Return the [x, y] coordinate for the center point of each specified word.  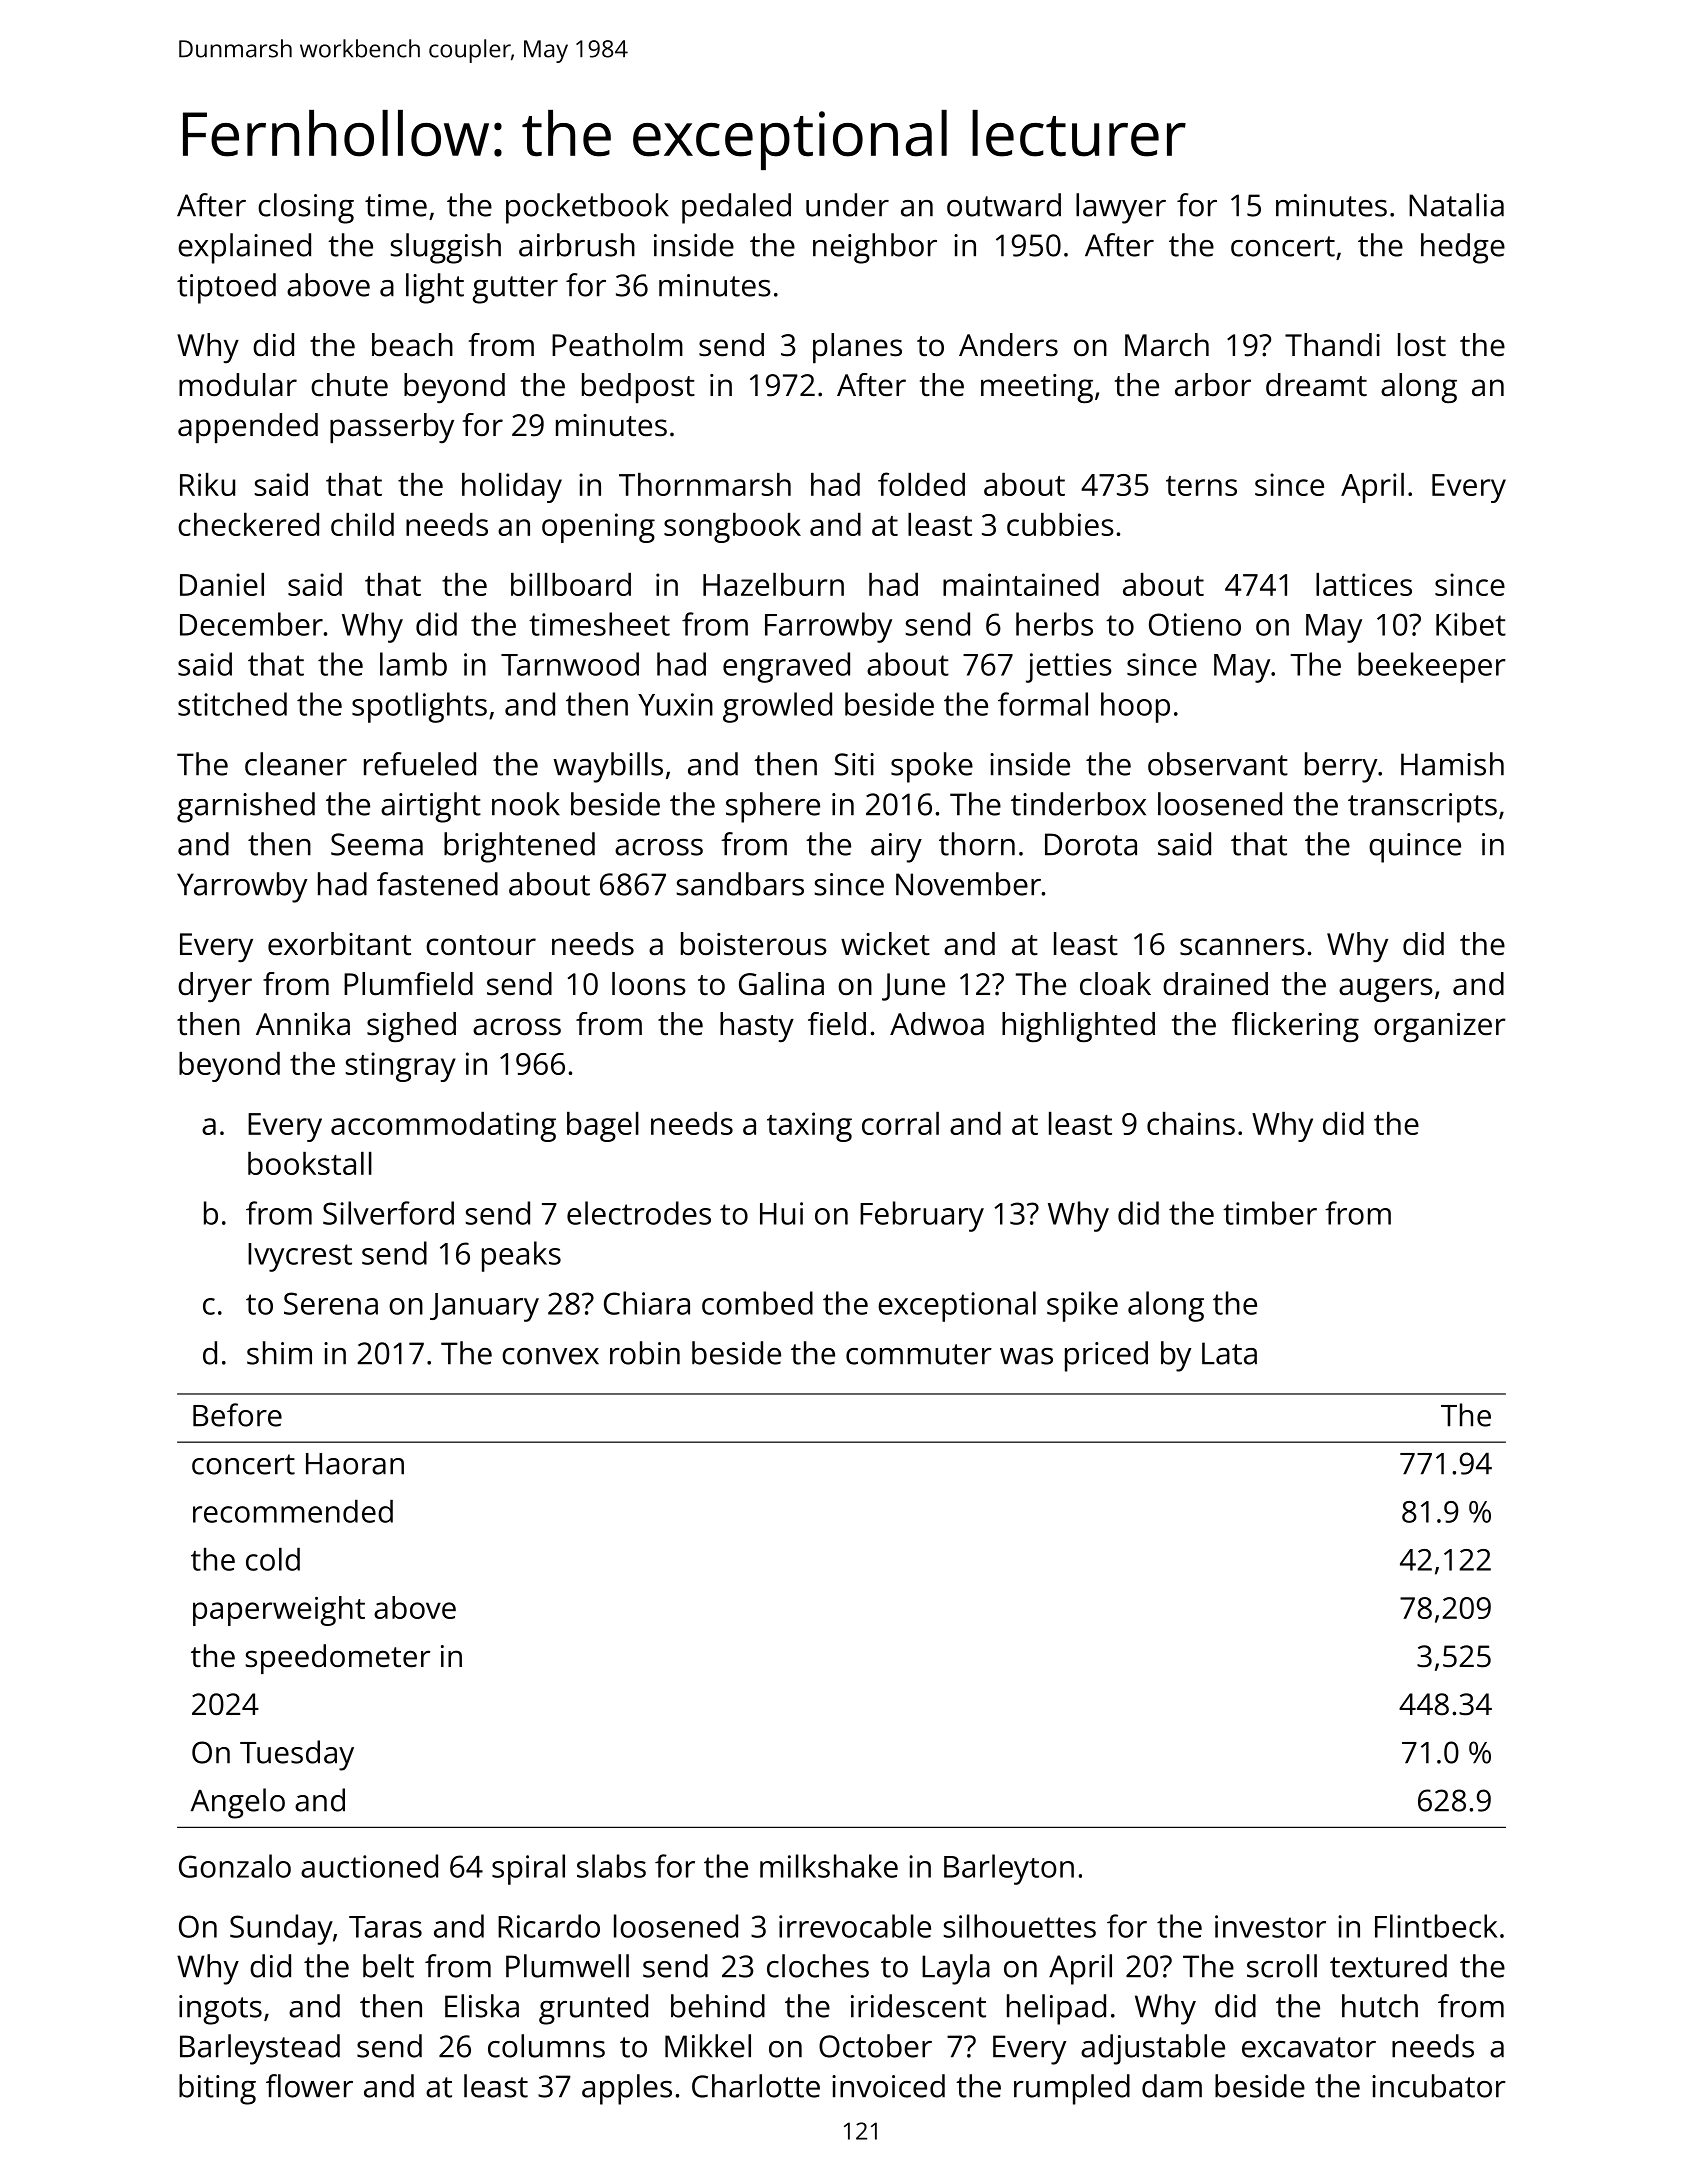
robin [645, 1353]
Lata [1229, 1353]
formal [1043, 704]
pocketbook [587, 208]
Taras [385, 1927]
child [362, 524]
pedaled [736, 208]
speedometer [337, 1659]
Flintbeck [1436, 1926]
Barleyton [1009, 1869]
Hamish [1452, 764]
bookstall [310, 1163]
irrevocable [855, 1926]
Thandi [1332, 345]
